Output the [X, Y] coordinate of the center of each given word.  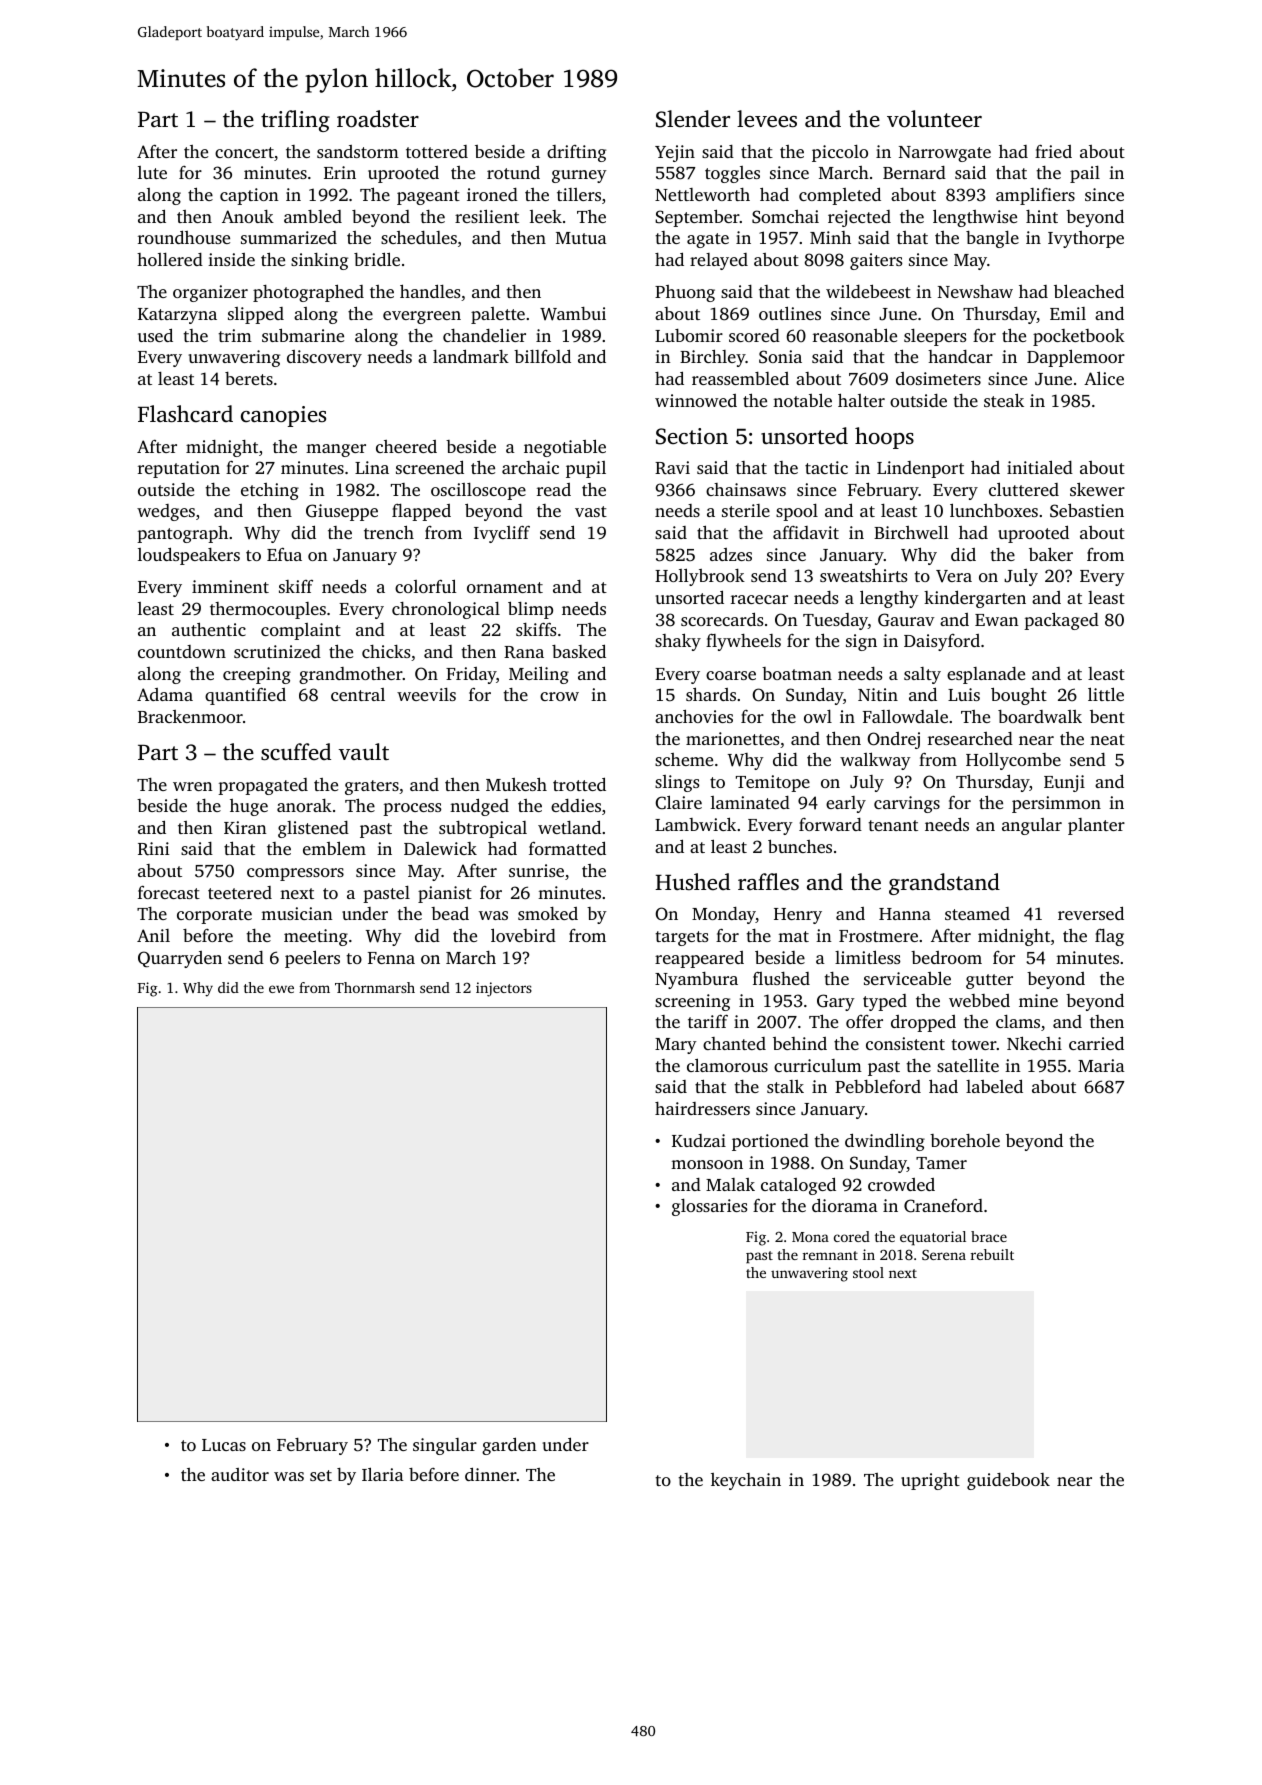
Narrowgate [945, 154]
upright [930, 1481]
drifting [576, 153]
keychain [746, 1481]
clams [1018, 1021]
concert [244, 152]
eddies [576, 805]
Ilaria [383, 1474]
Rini [153, 849]
